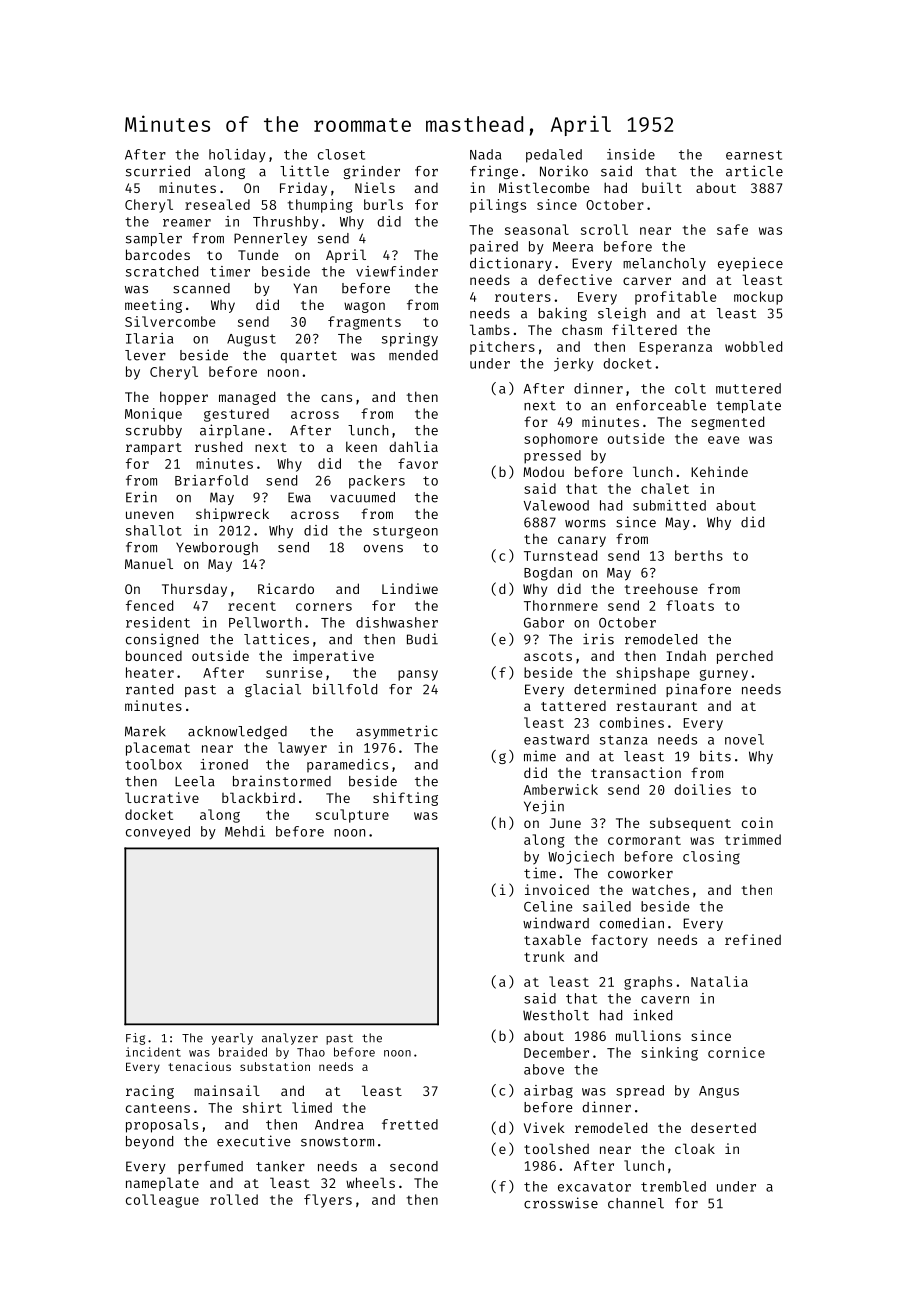 The width and height of the screenshot is (908, 1316). I want to click on closing, so click(711, 858).
